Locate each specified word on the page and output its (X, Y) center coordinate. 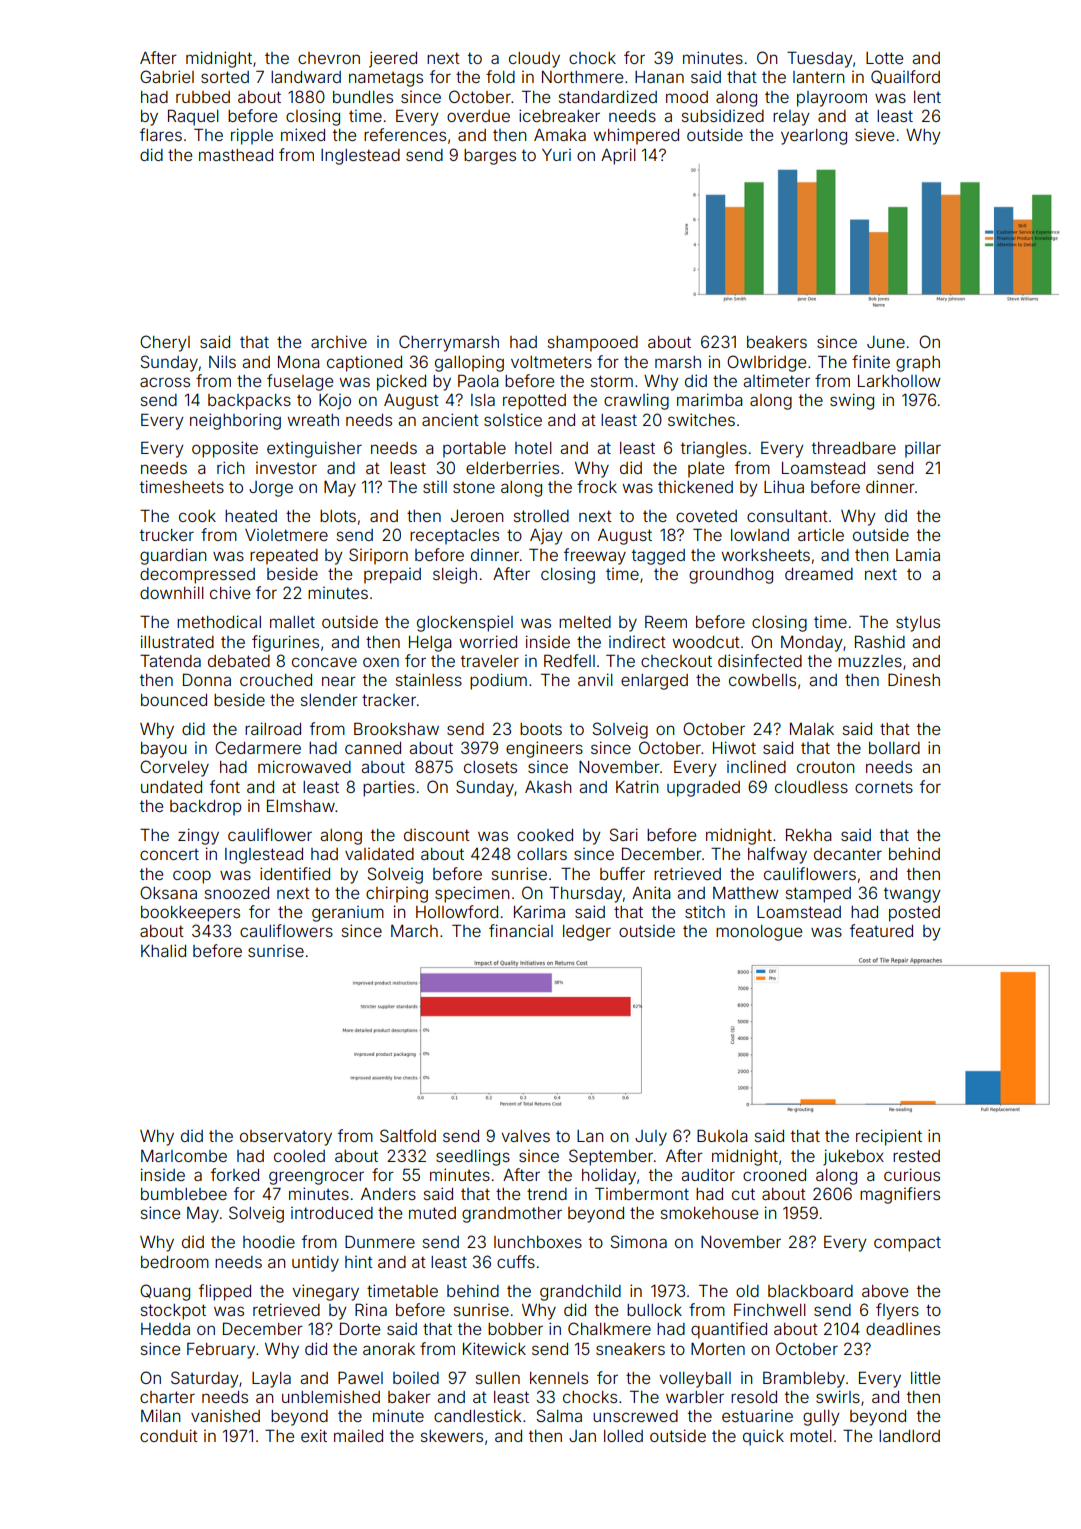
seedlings (473, 1157)
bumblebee (184, 1194)
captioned (364, 363)
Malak (812, 729)
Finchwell (770, 1309)
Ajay (546, 537)
